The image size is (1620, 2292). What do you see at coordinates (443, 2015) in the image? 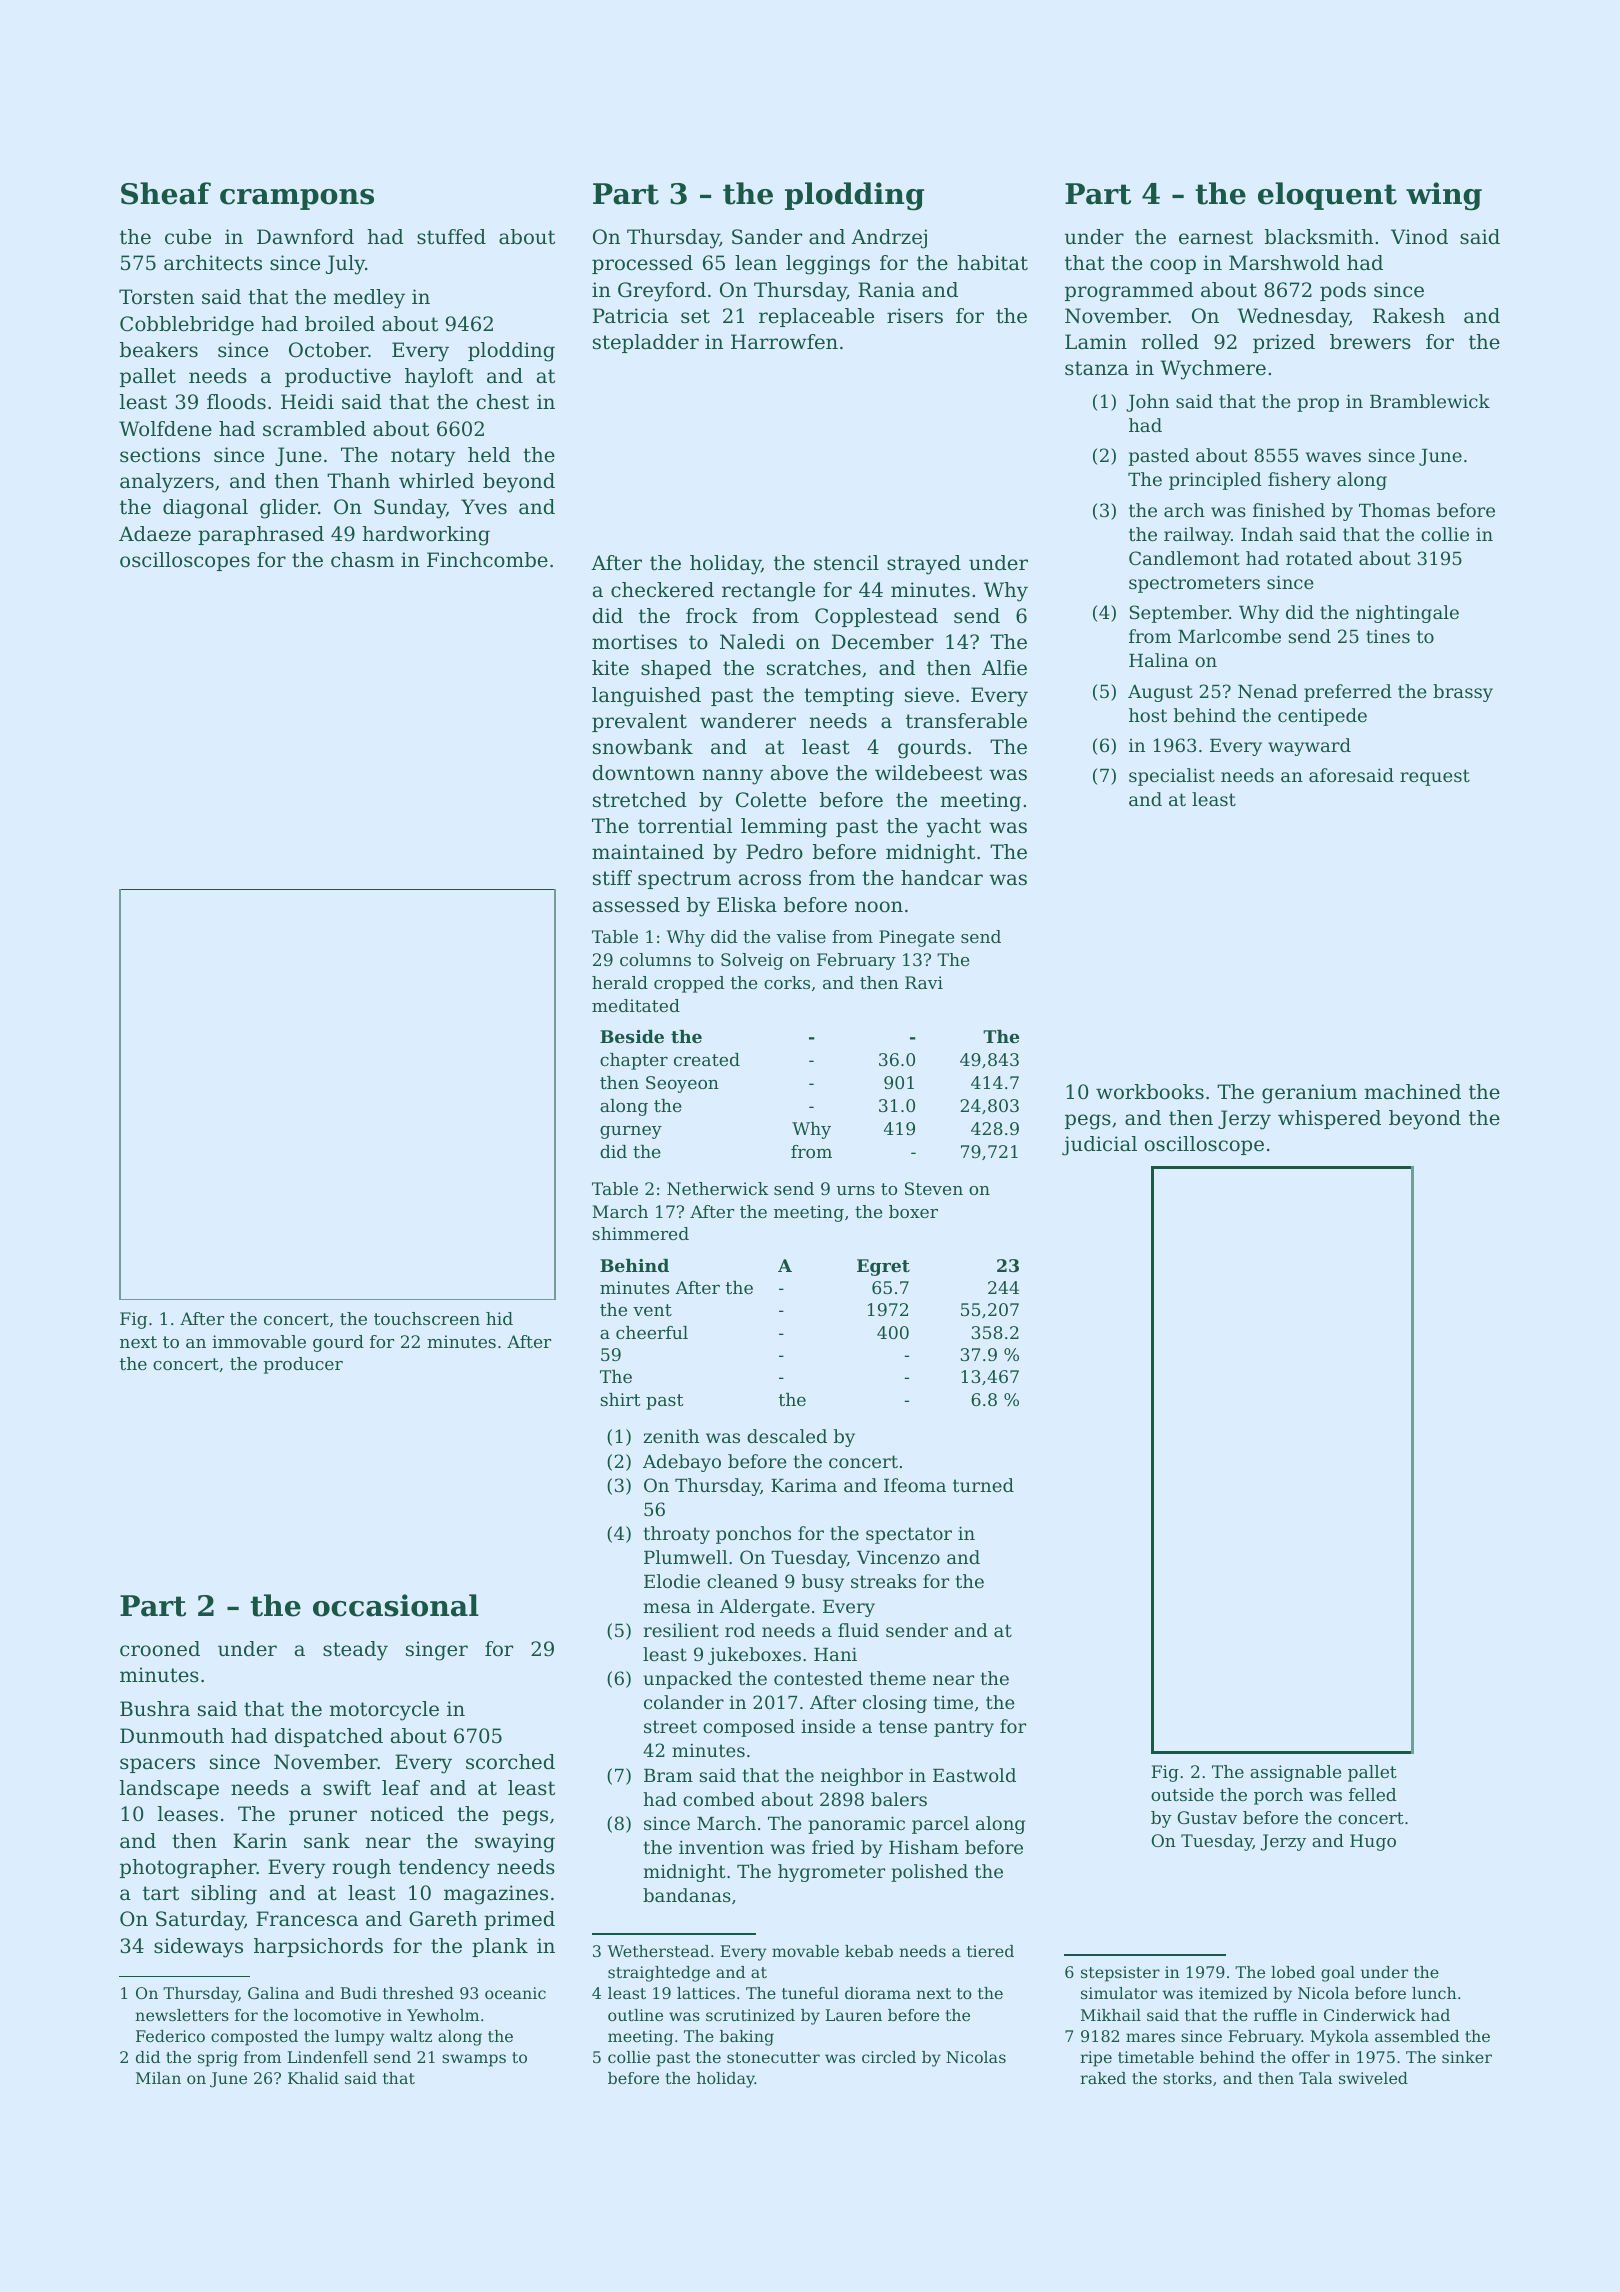
I see `Yewholm` at bounding box center [443, 2015].
